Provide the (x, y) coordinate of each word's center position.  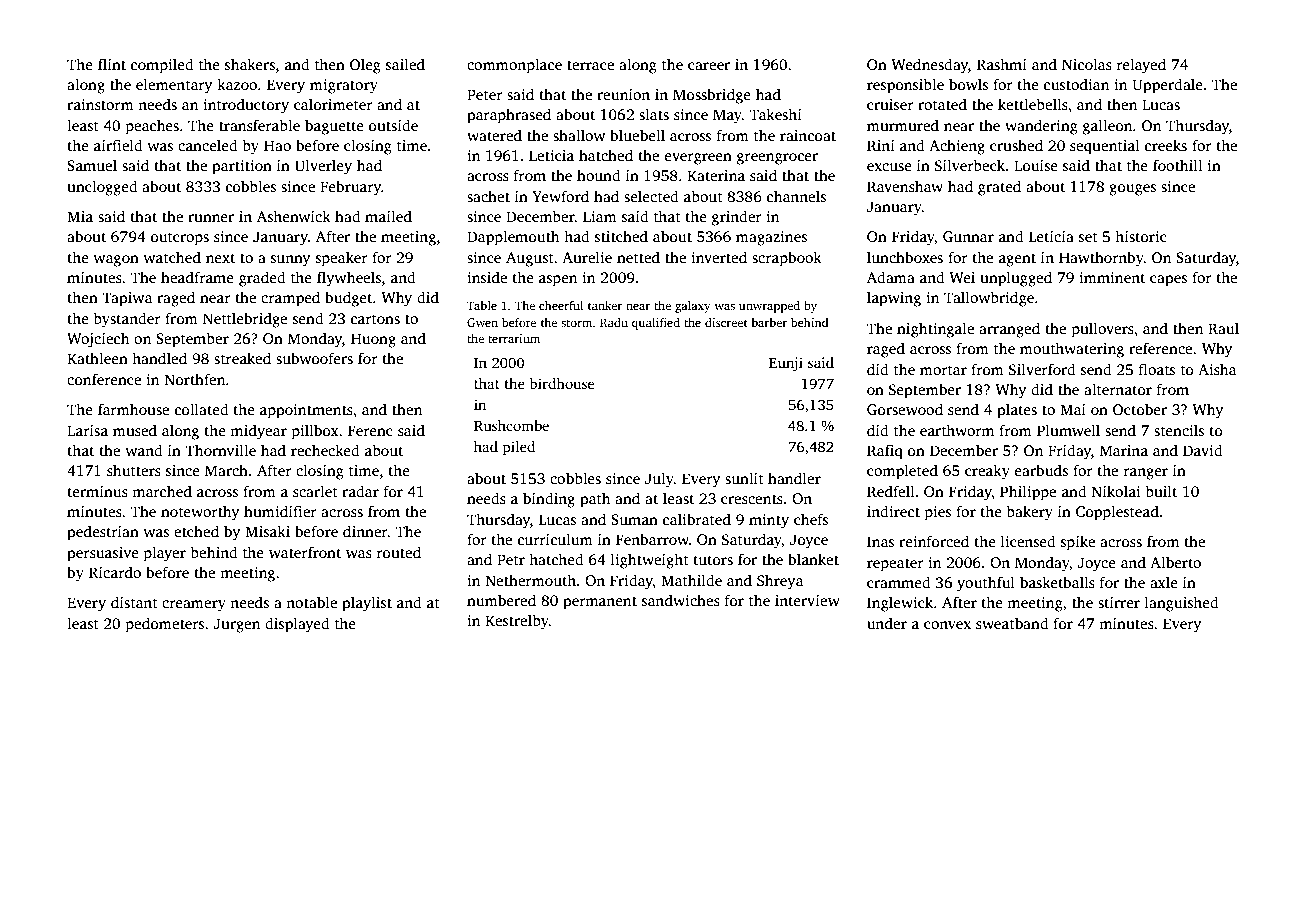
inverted (719, 257)
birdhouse (561, 383)
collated (202, 409)
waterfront (305, 552)
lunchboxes (905, 257)
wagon (116, 261)
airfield (118, 145)
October (1140, 409)
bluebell (637, 135)
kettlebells (1033, 104)
